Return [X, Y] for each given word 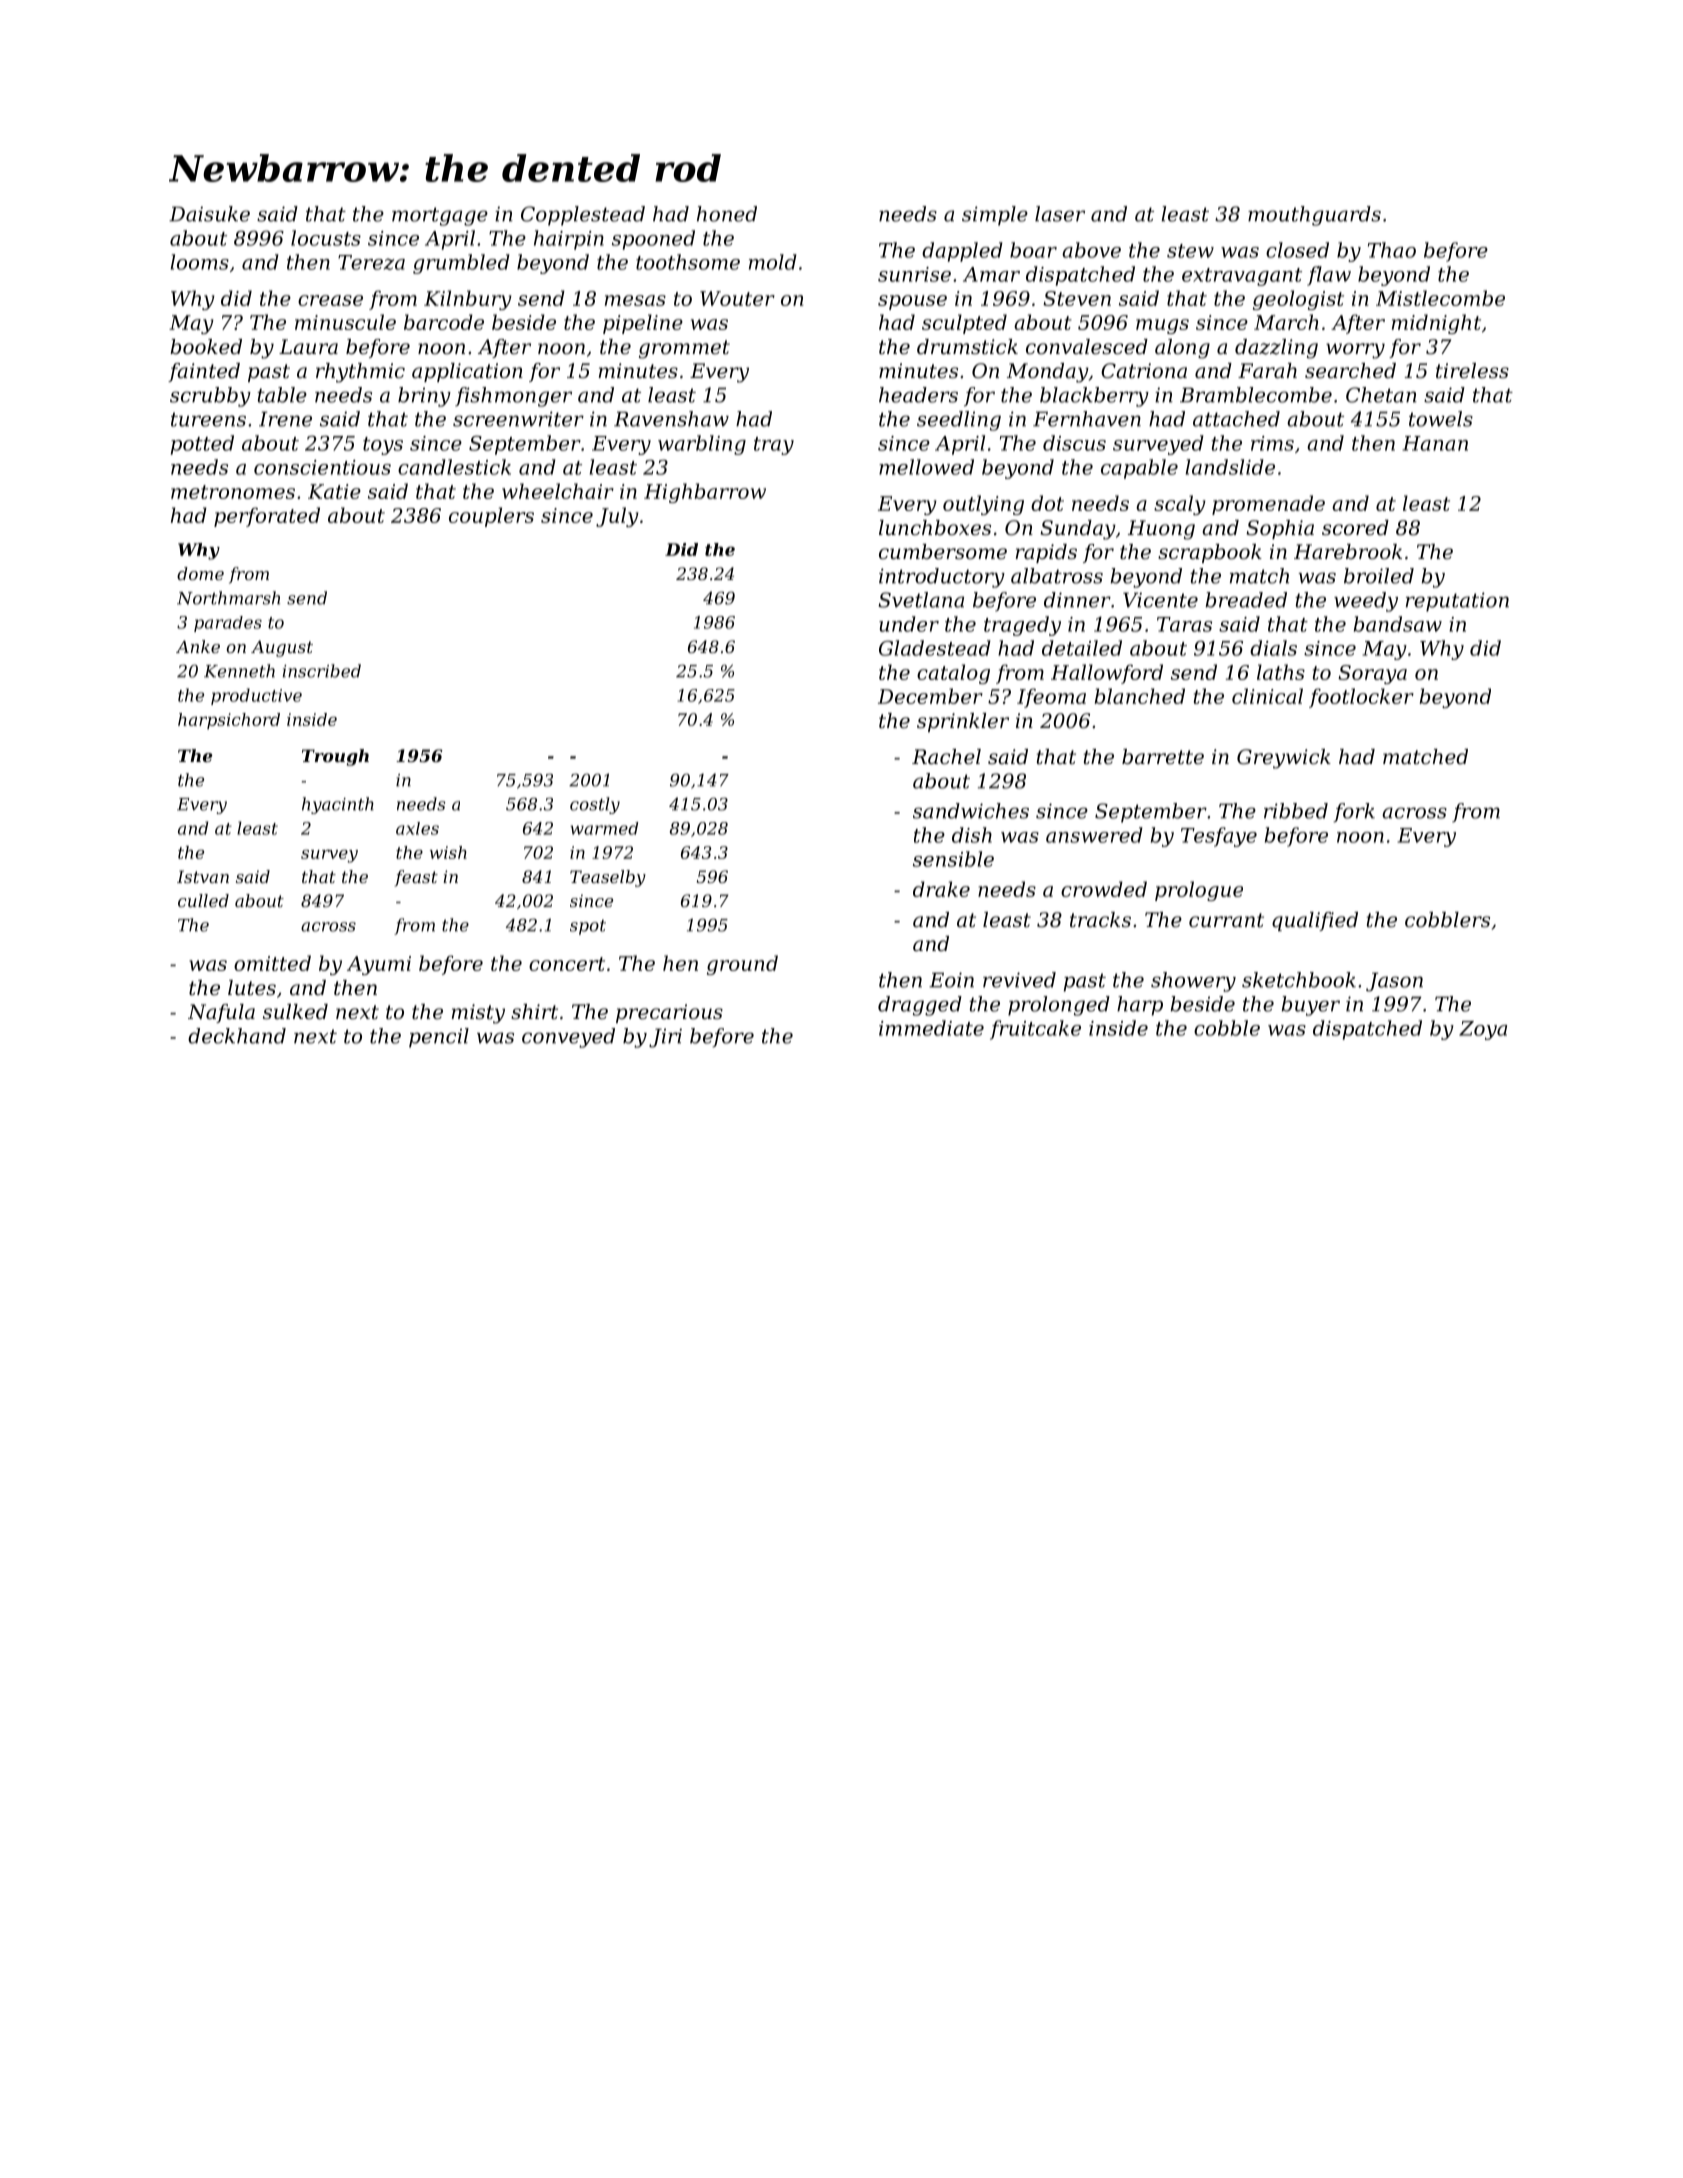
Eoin [951, 980]
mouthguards [1314, 216]
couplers [491, 517]
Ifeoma [1051, 698]
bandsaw [1398, 624]
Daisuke [209, 214]
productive [256, 696]
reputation [1457, 602]
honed [727, 214]
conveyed [568, 1038]
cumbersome [943, 552]
